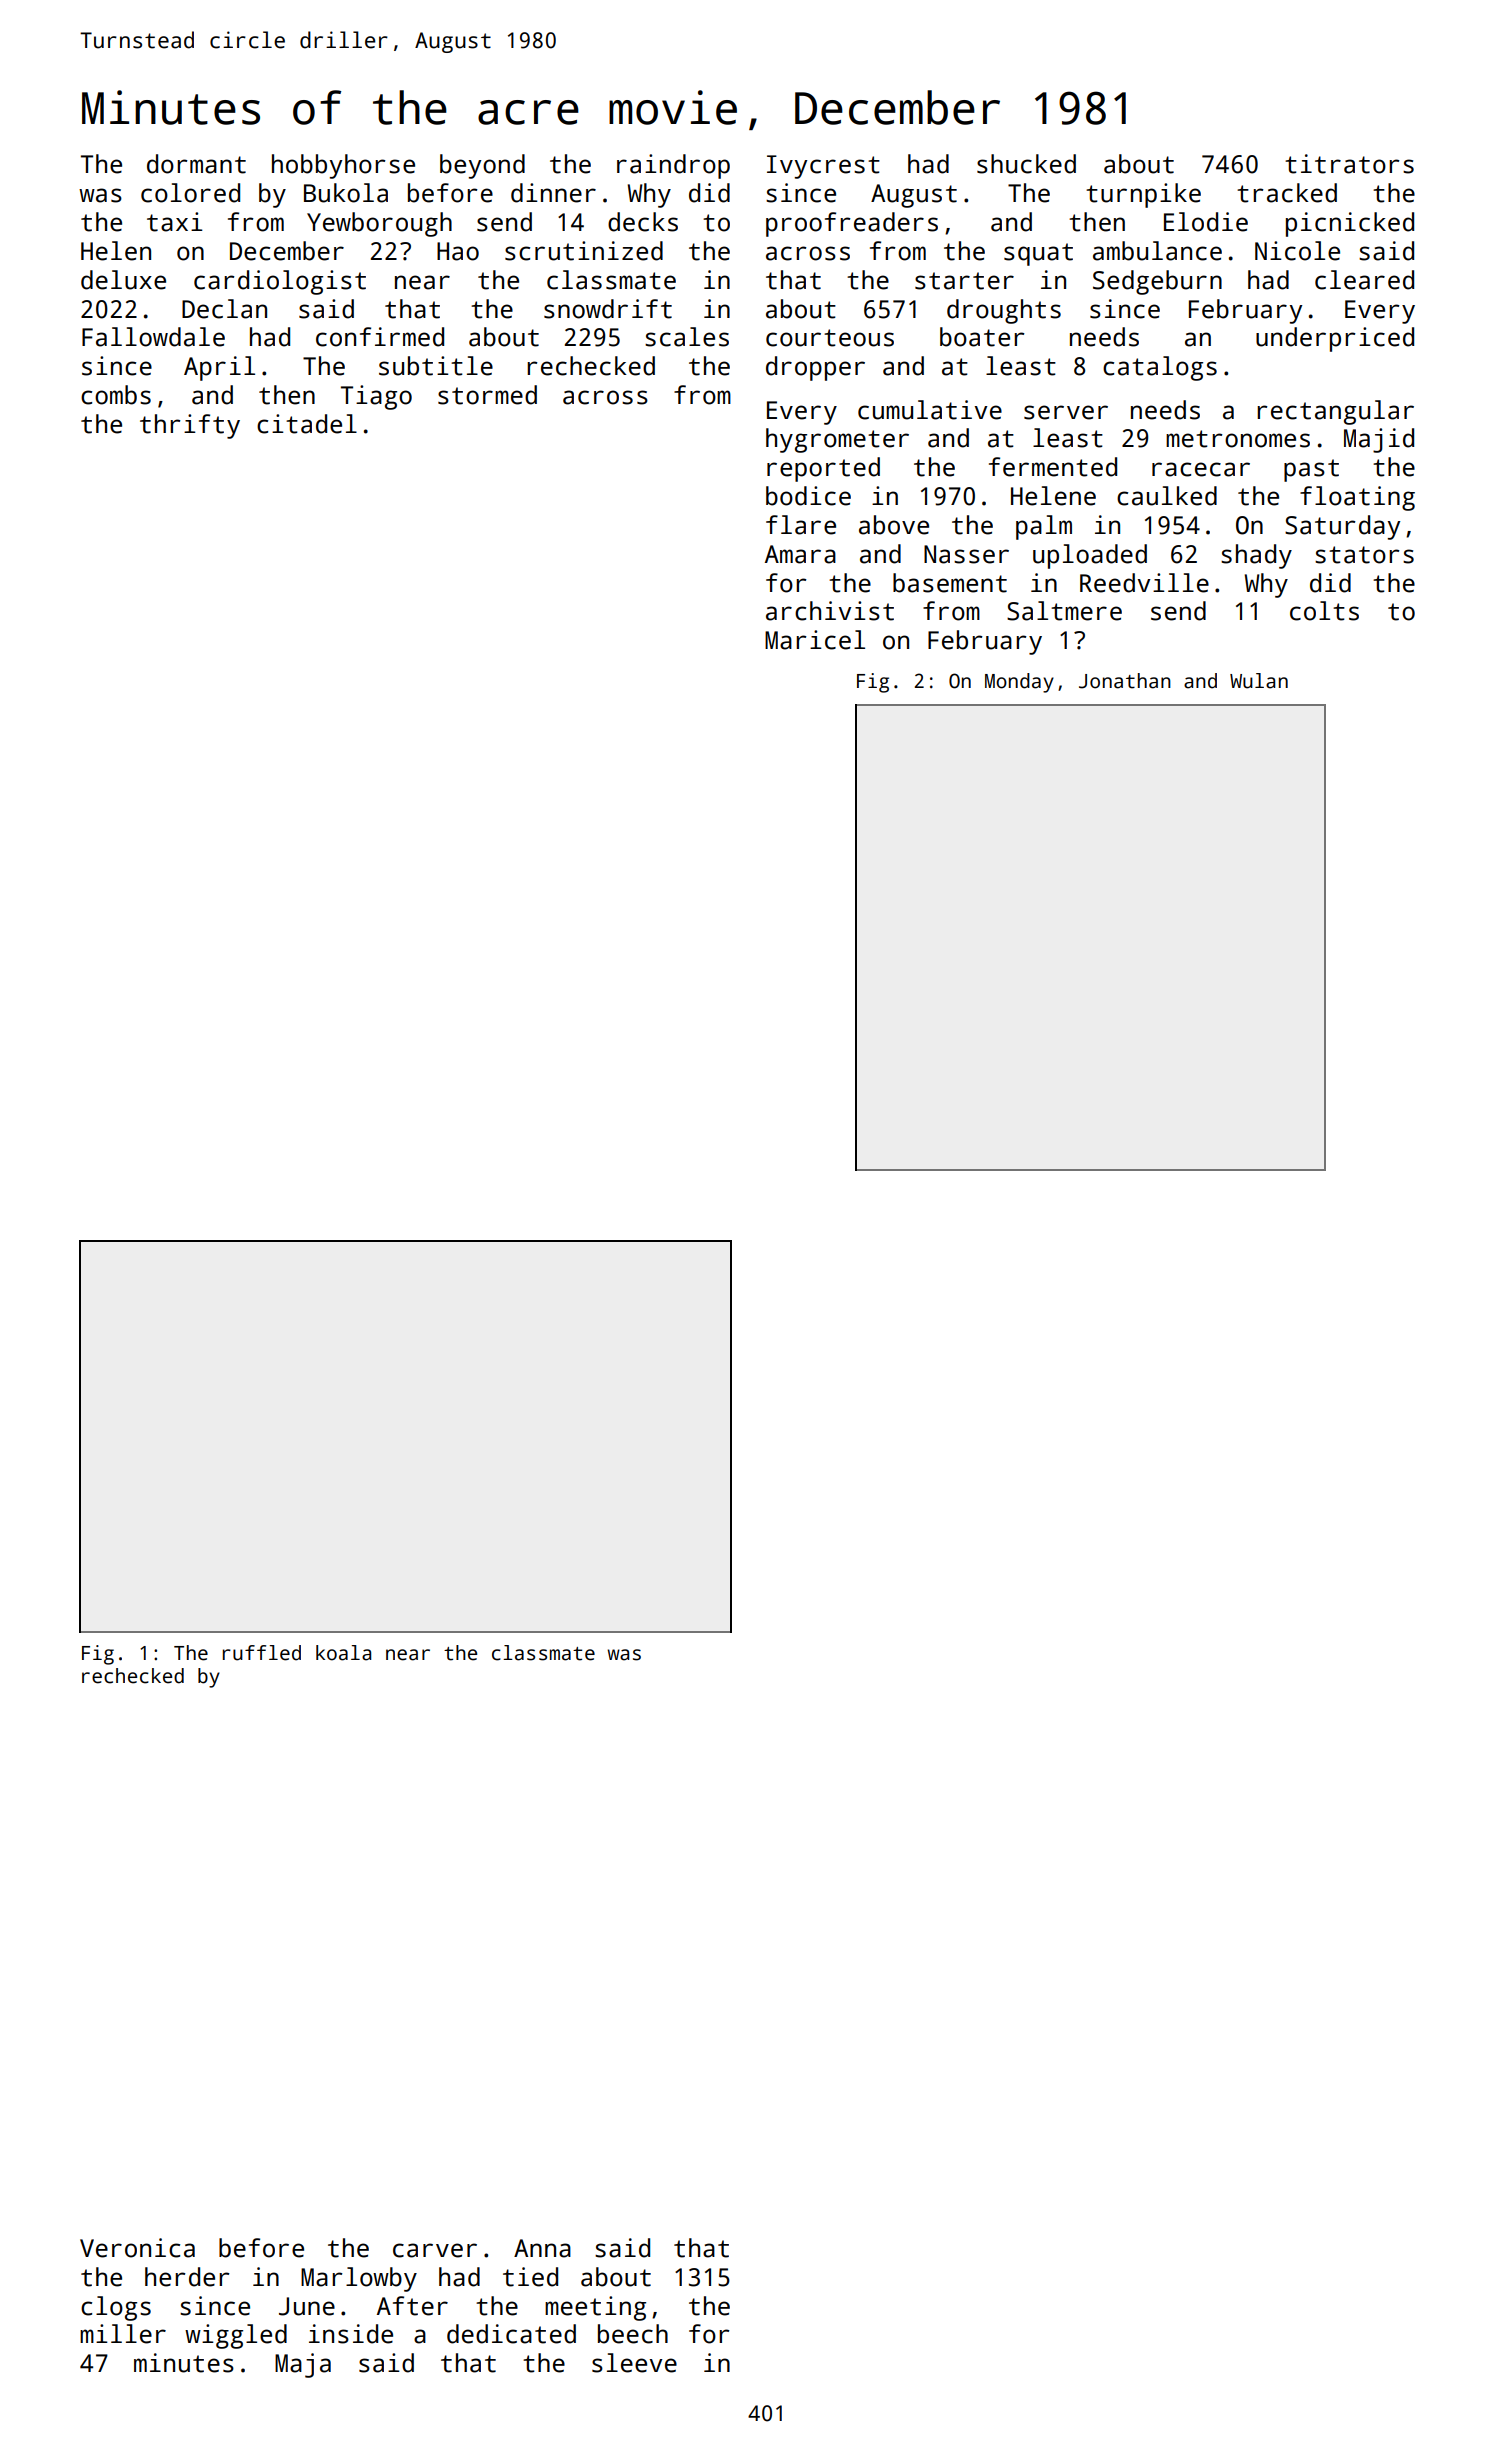  What do you see at coordinates (633, 2334) in the screenshot?
I see `beech` at bounding box center [633, 2334].
